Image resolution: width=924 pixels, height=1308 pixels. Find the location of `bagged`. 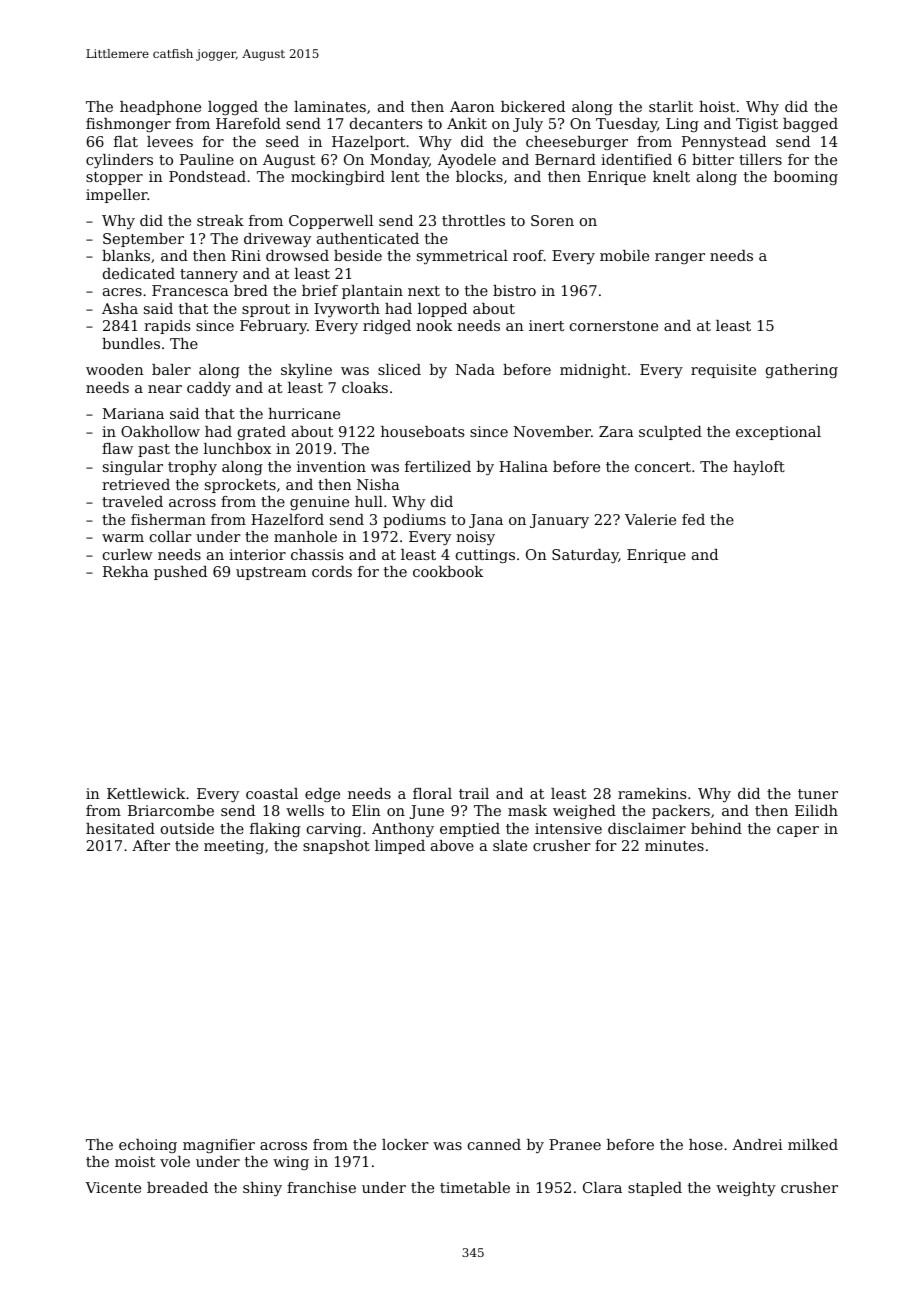

bagged is located at coordinates (810, 125).
